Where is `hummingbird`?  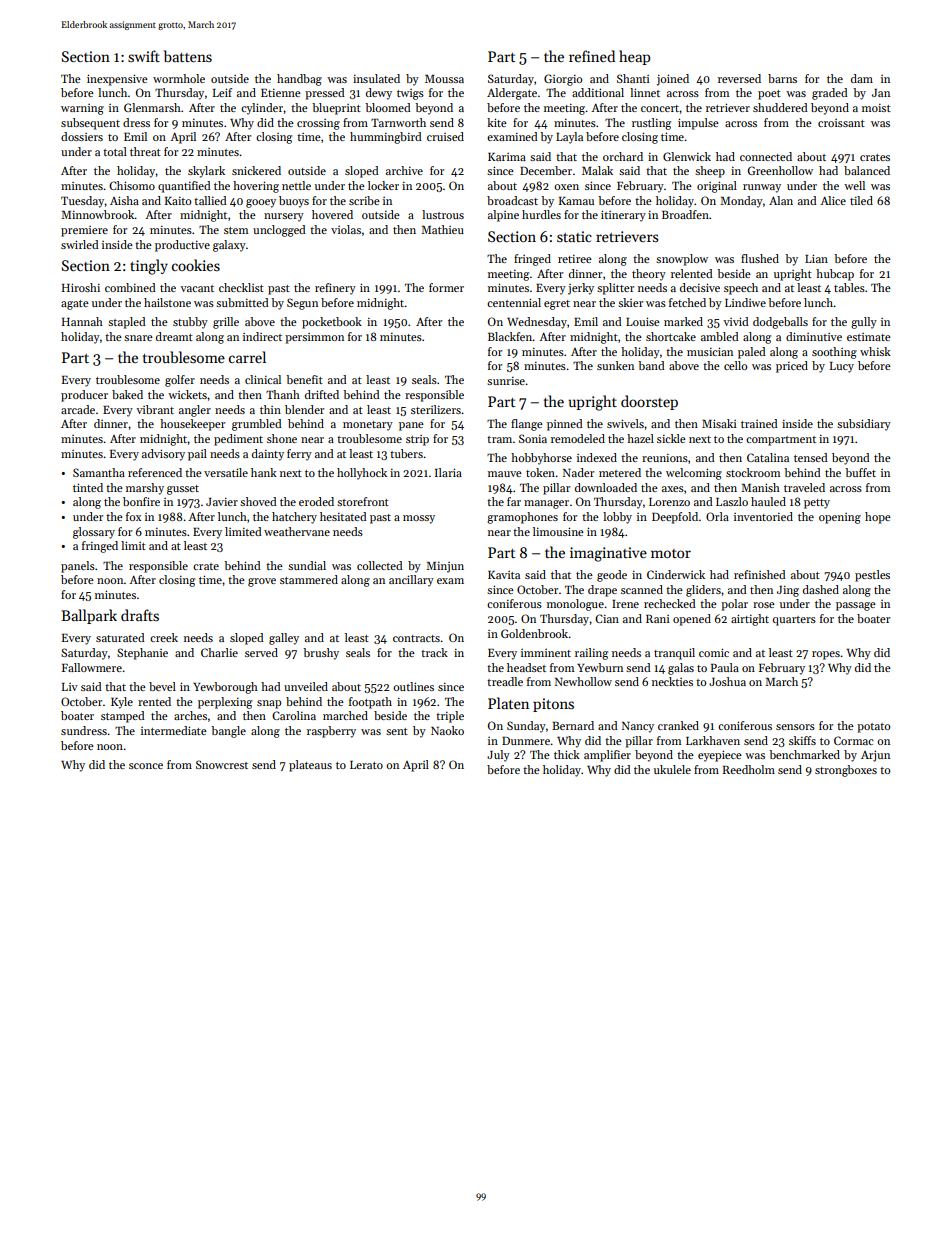 hummingbird is located at coordinates (386, 138).
